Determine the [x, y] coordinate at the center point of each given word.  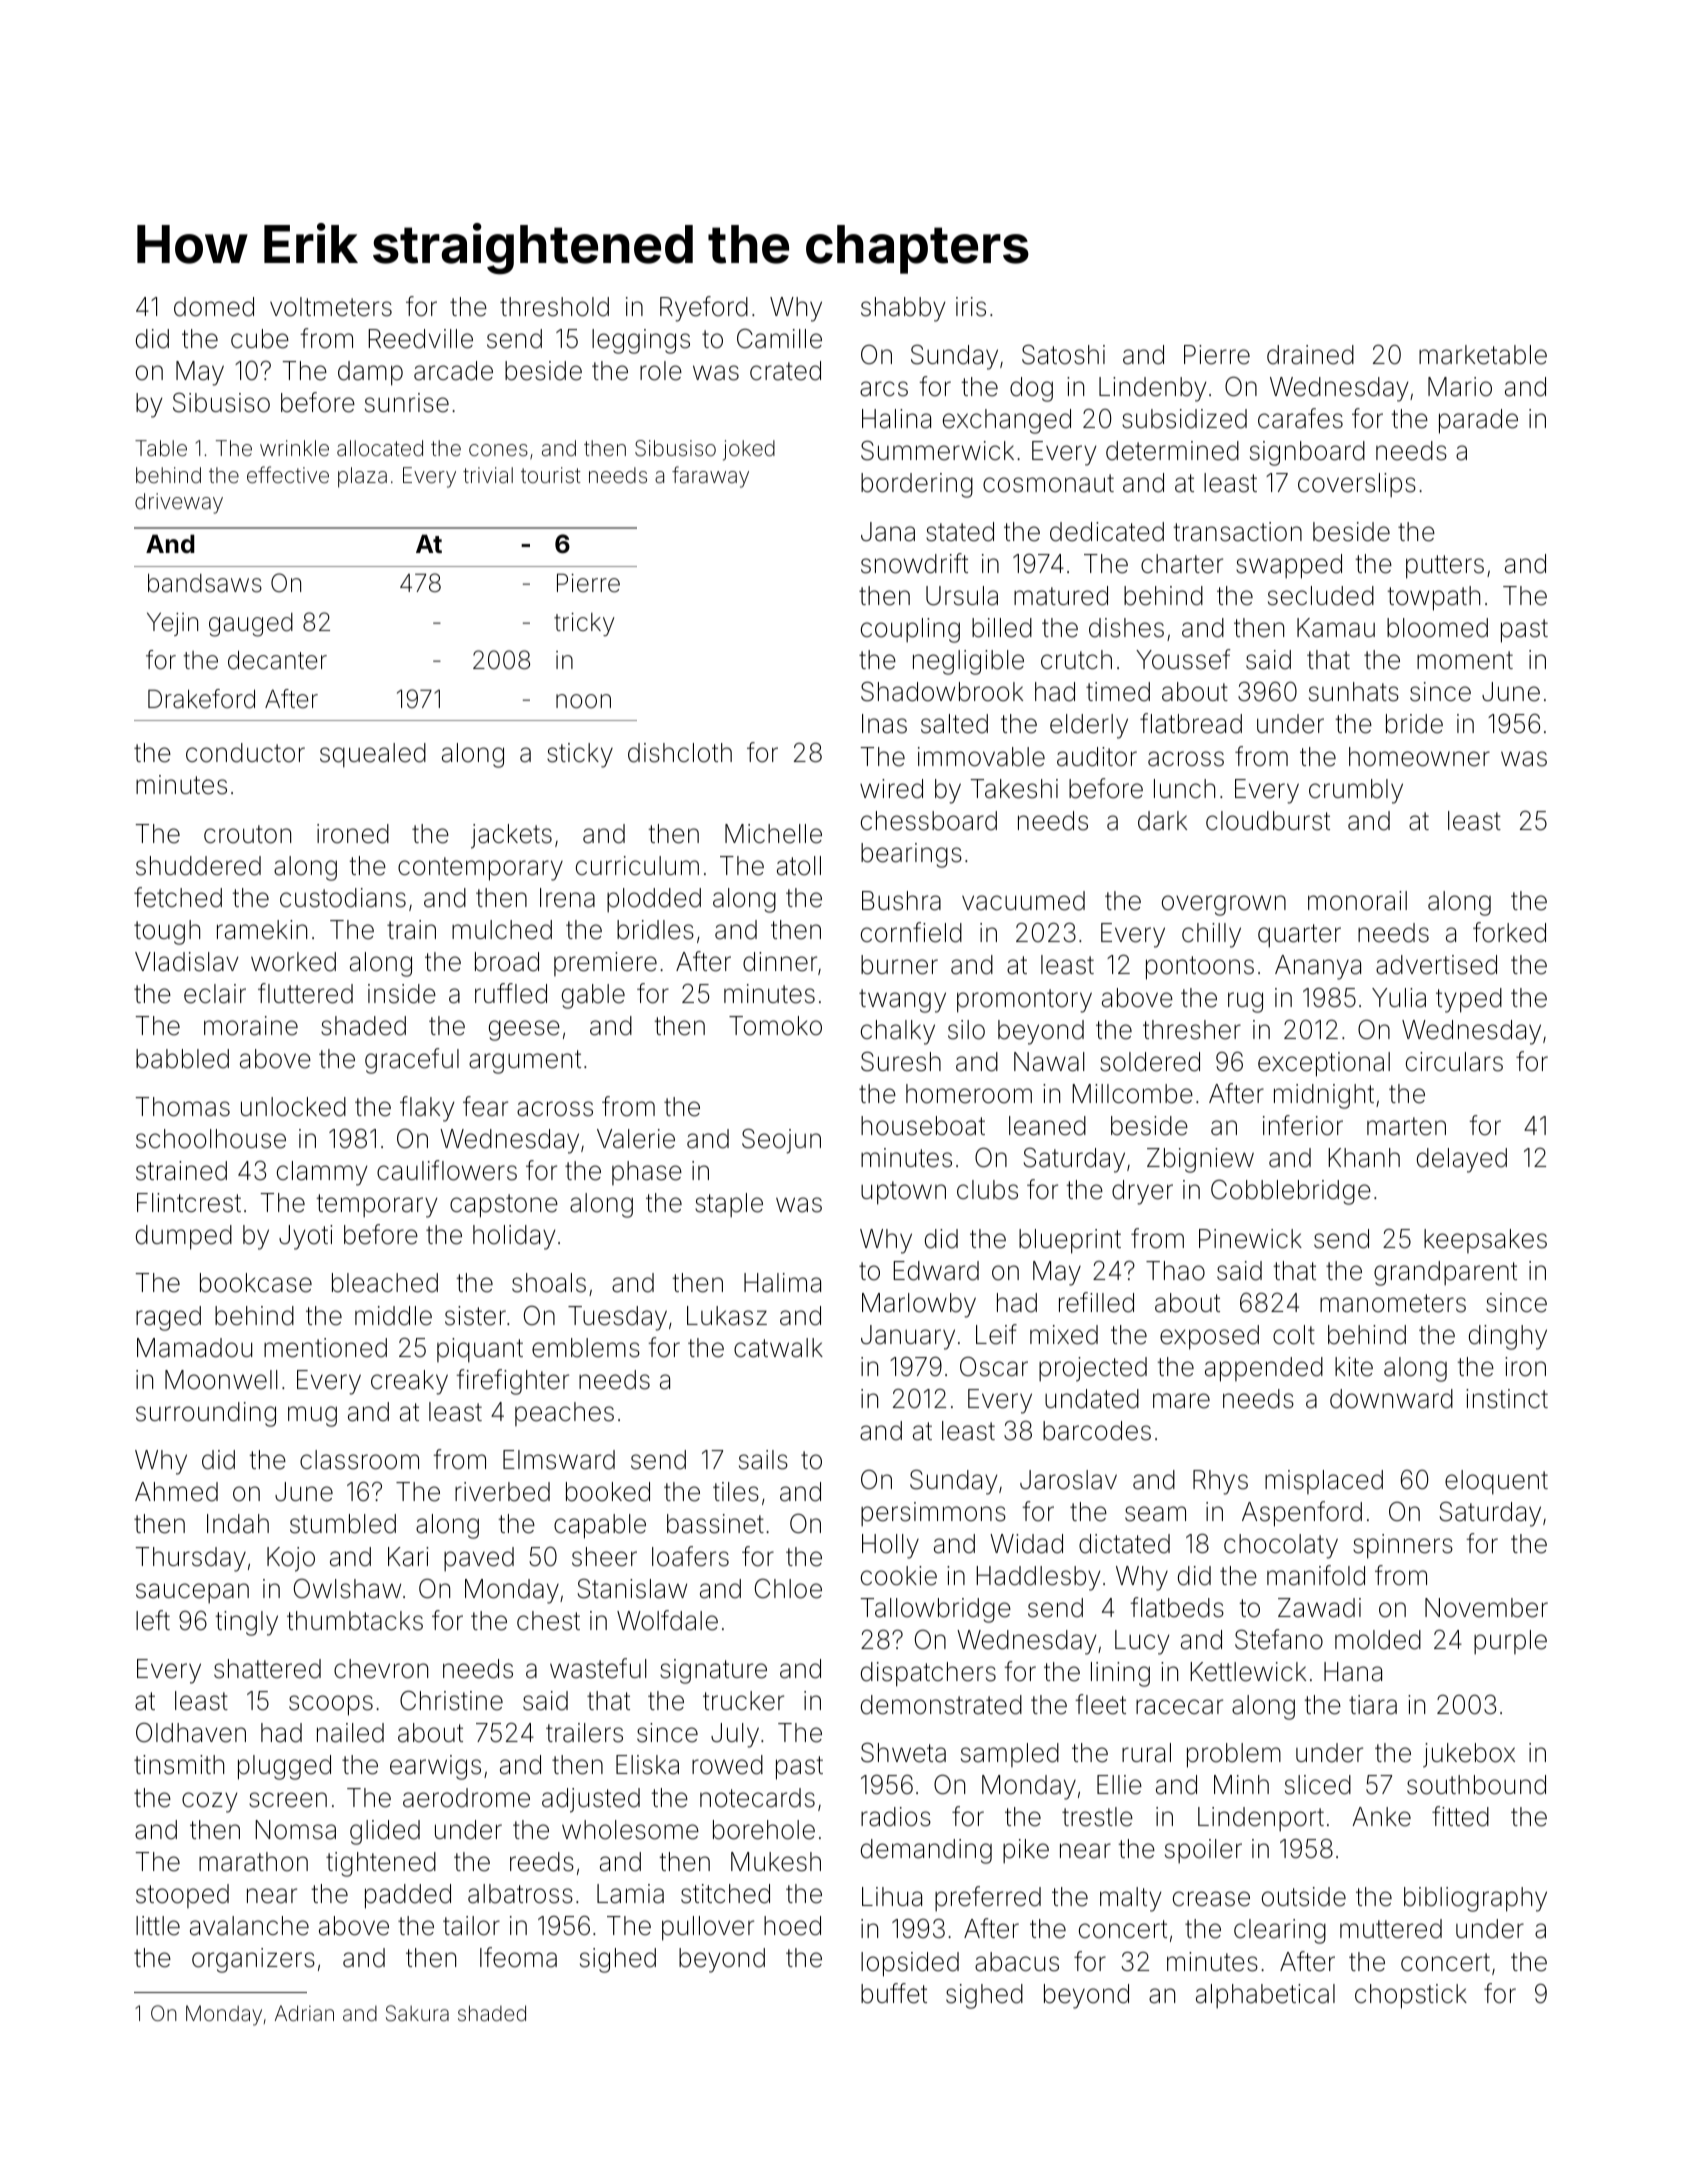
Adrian [304, 2013]
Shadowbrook [942, 691]
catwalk [778, 1348]
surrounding [206, 1414]
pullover [708, 1928]
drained [1310, 355]
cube [260, 339]
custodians [343, 898]
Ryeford [704, 309]
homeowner [1419, 757]
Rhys [1220, 1482]
